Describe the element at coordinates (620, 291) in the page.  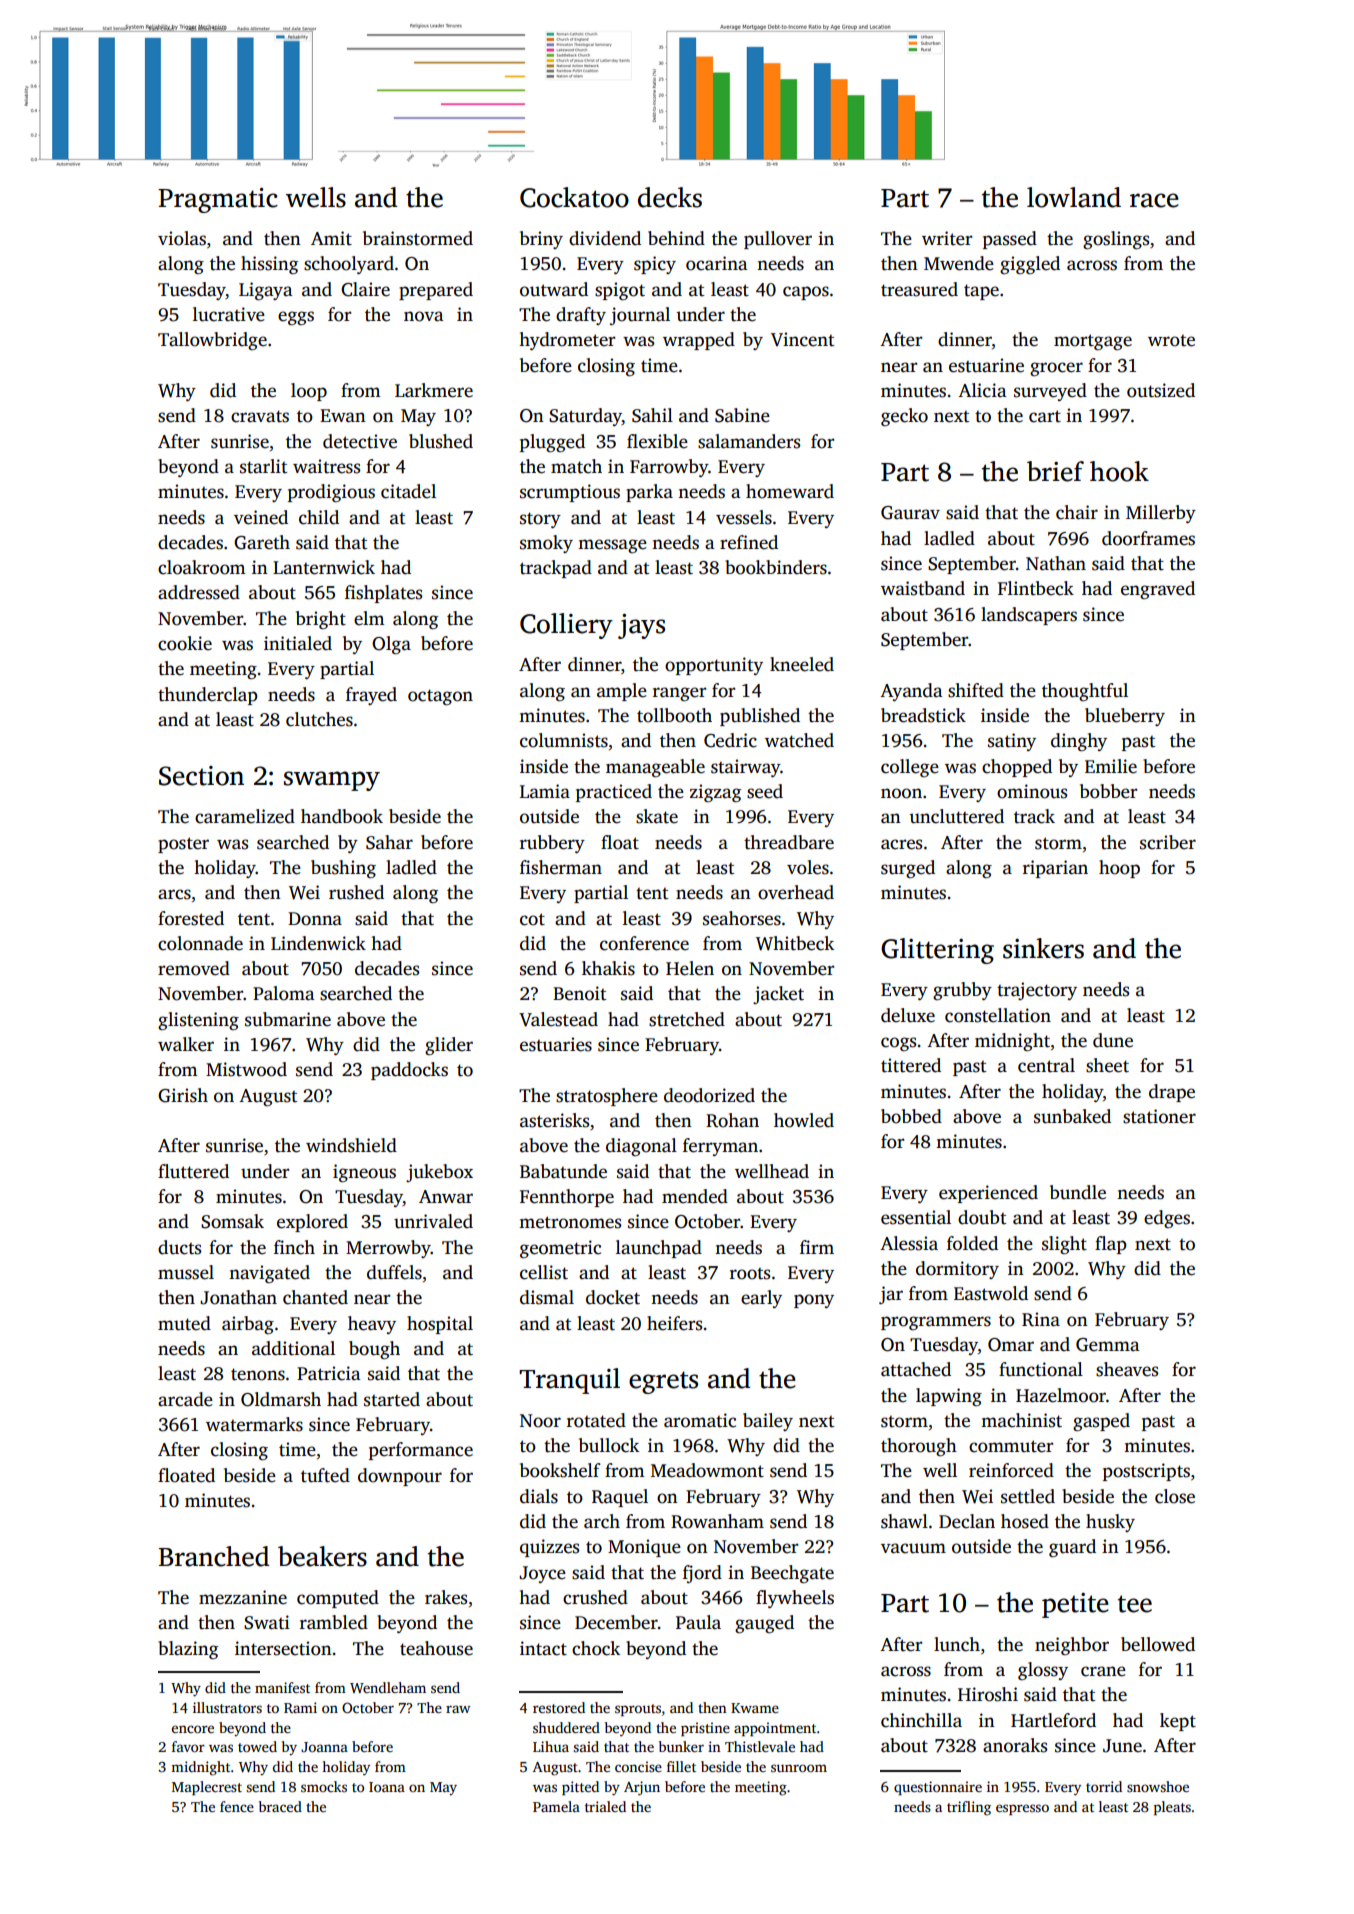
I see `spigot` at that location.
